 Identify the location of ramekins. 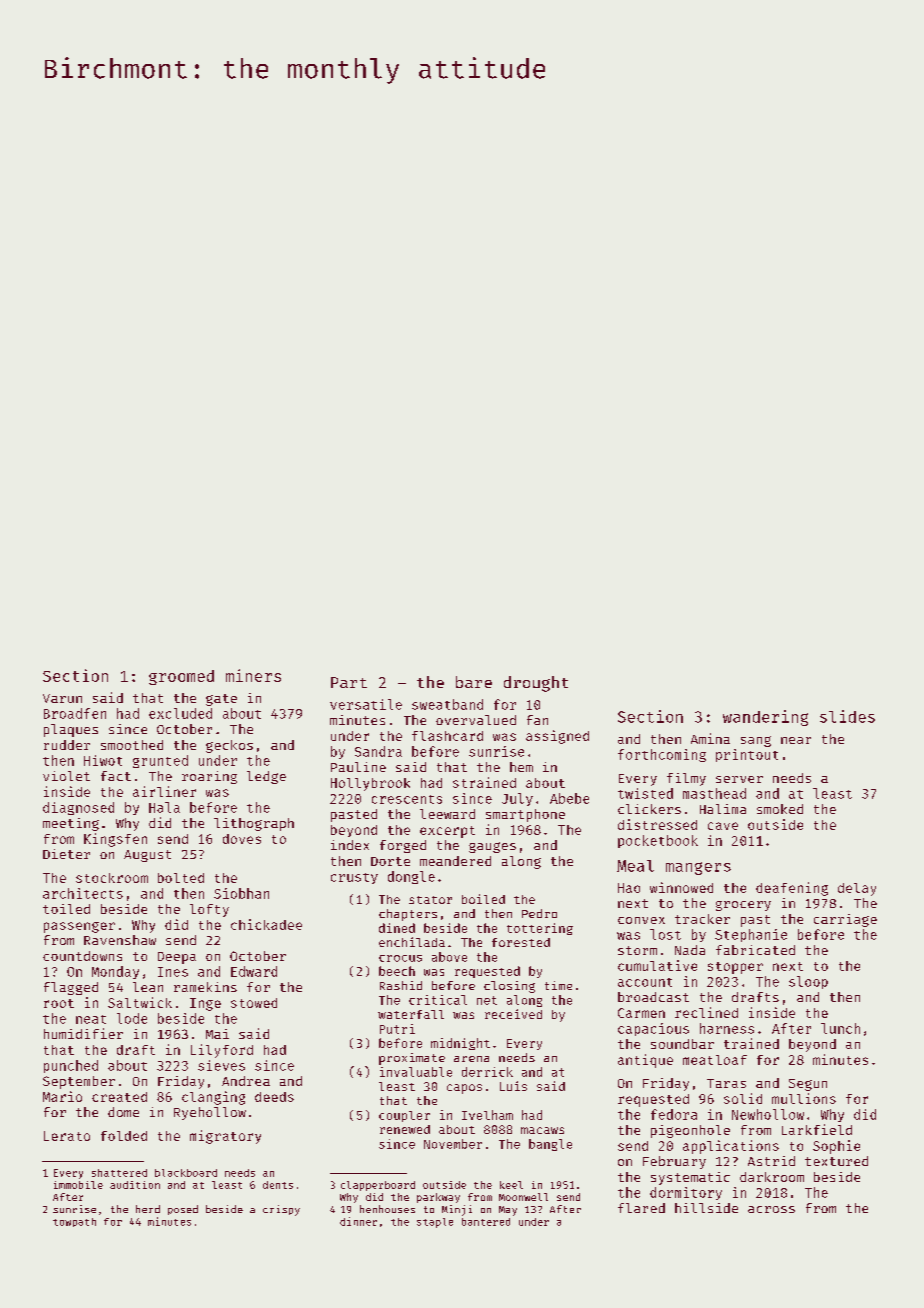
(205, 987).
